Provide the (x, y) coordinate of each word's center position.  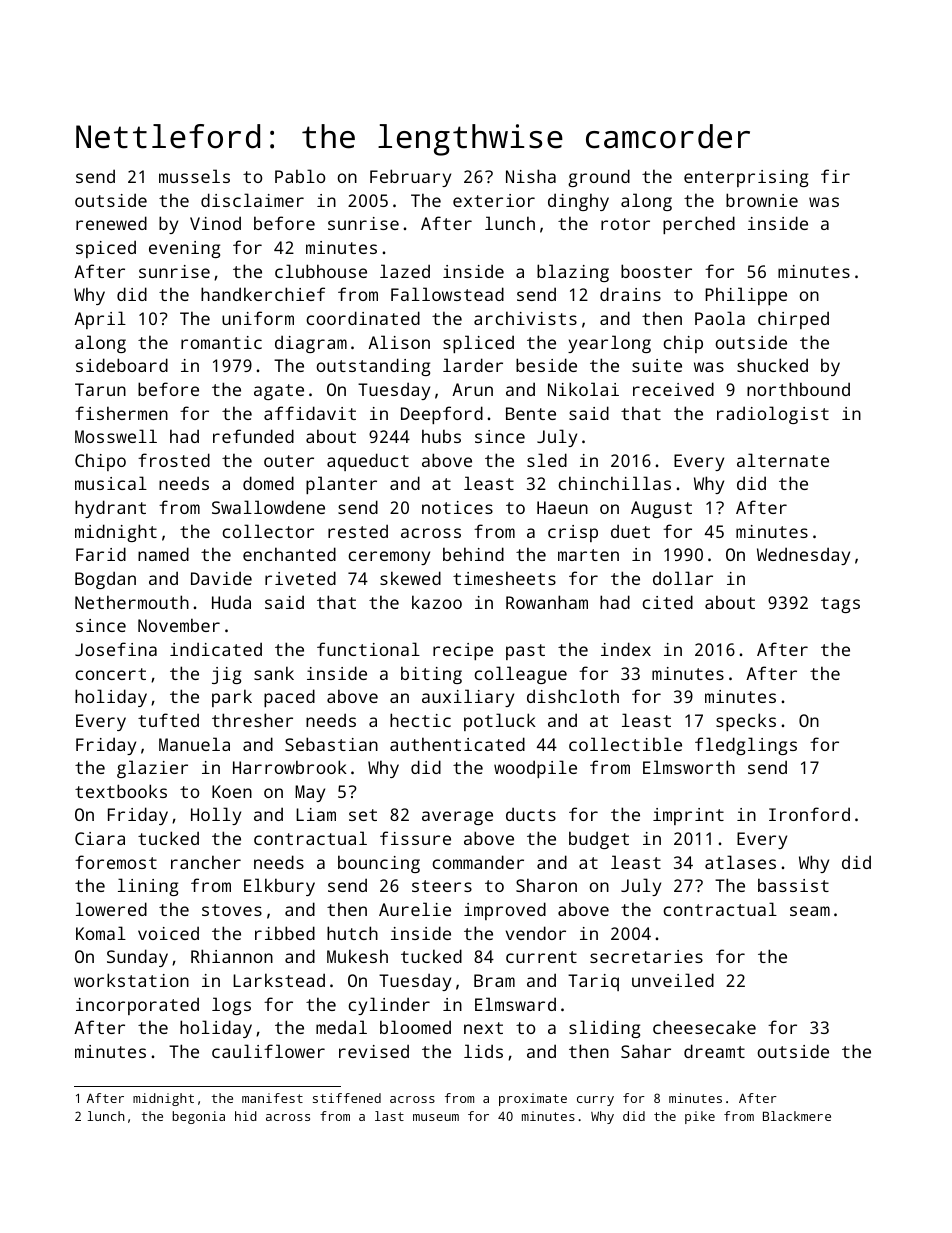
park (232, 698)
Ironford (809, 814)
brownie (762, 200)
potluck (500, 722)
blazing (573, 273)
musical (111, 483)
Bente (531, 413)
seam (810, 911)
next (483, 1028)
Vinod (215, 223)
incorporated (137, 1006)
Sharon (546, 885)
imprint (688, 816)
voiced (168, 933)
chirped (793, 320)
